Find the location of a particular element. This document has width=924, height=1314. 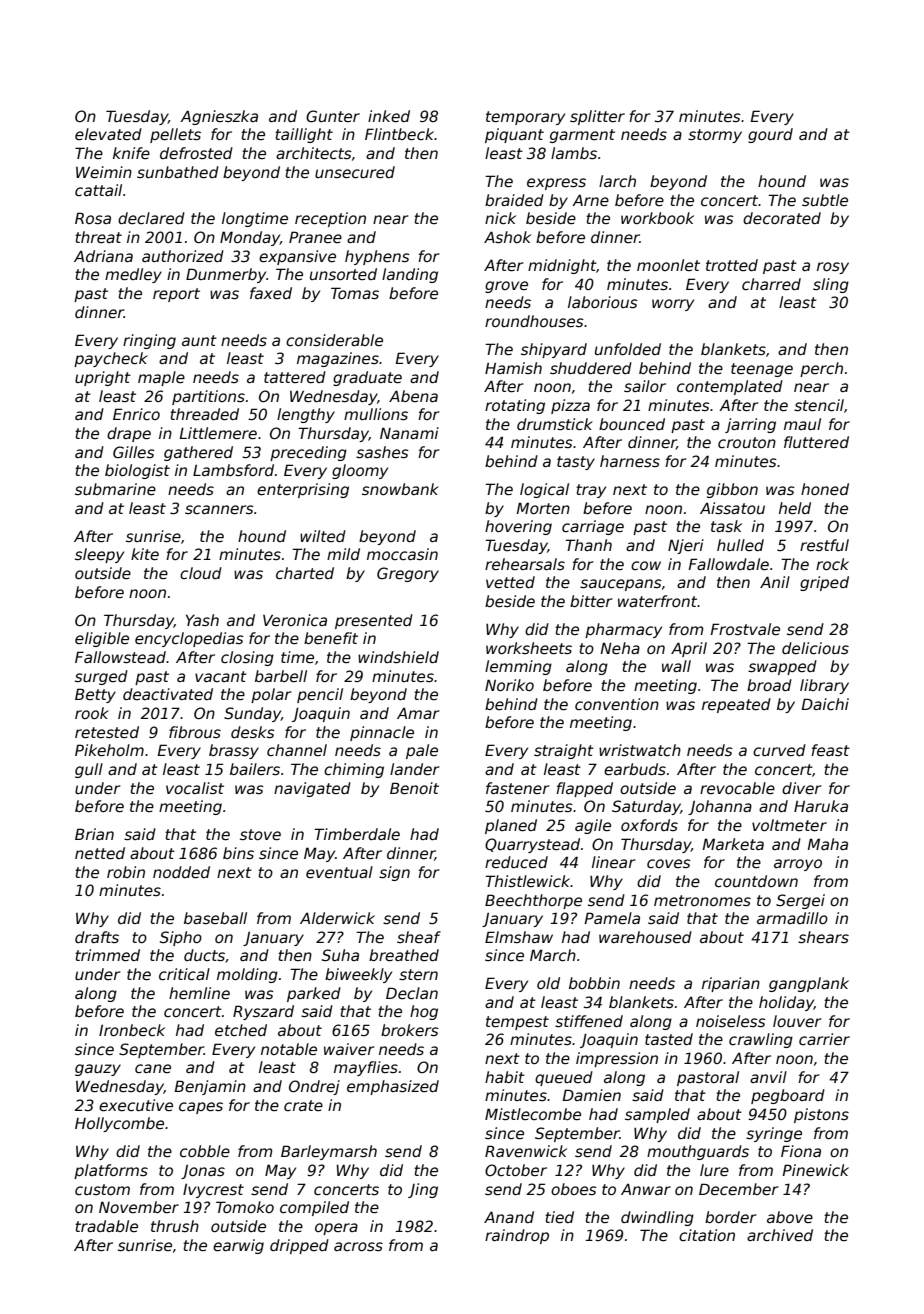

planed is located at coordinates (511, 826).
